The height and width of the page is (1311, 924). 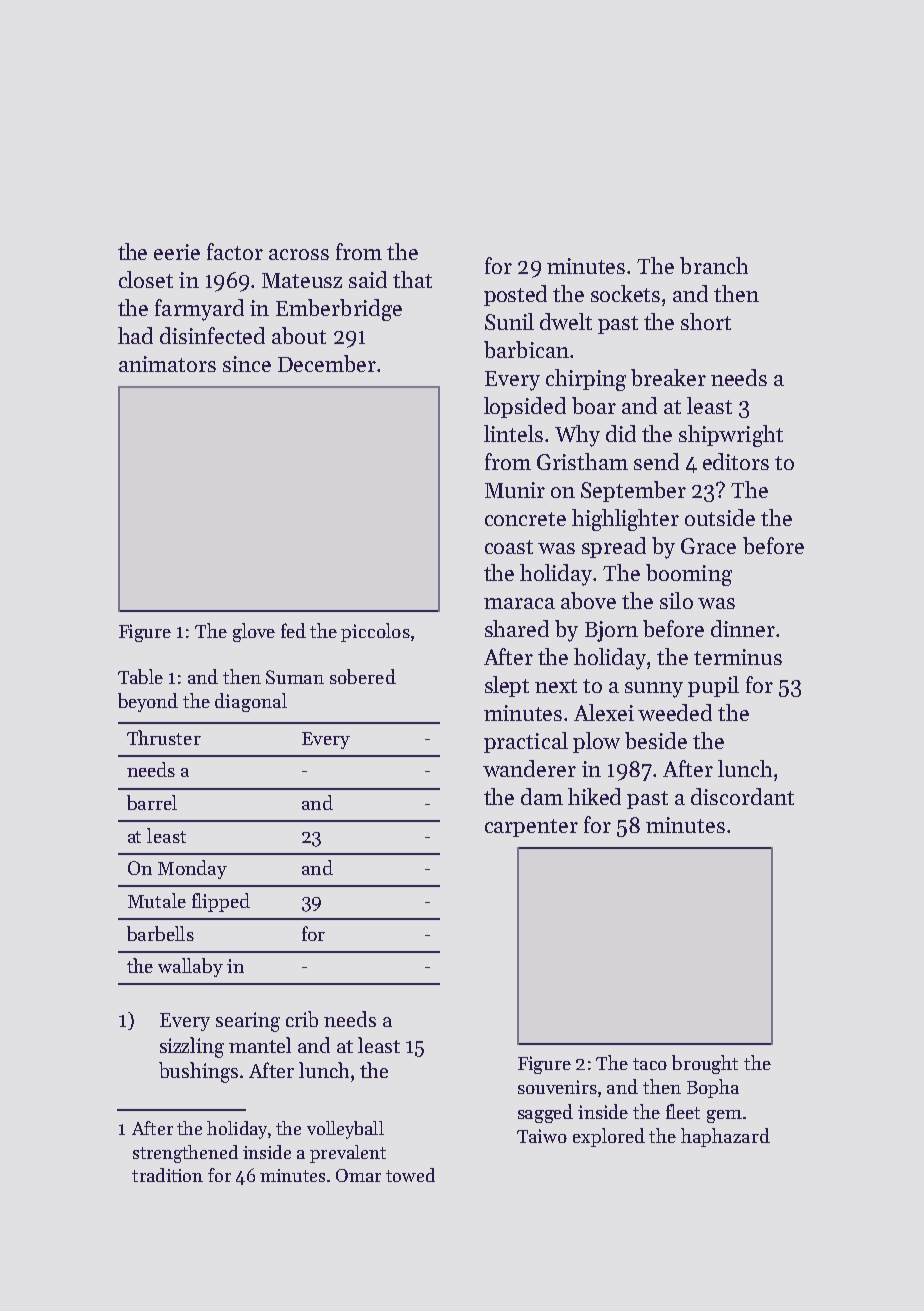 What do you see at coordinates (302, 1019) in the page?
I see `crib` at bounding box center [302, 1019].
